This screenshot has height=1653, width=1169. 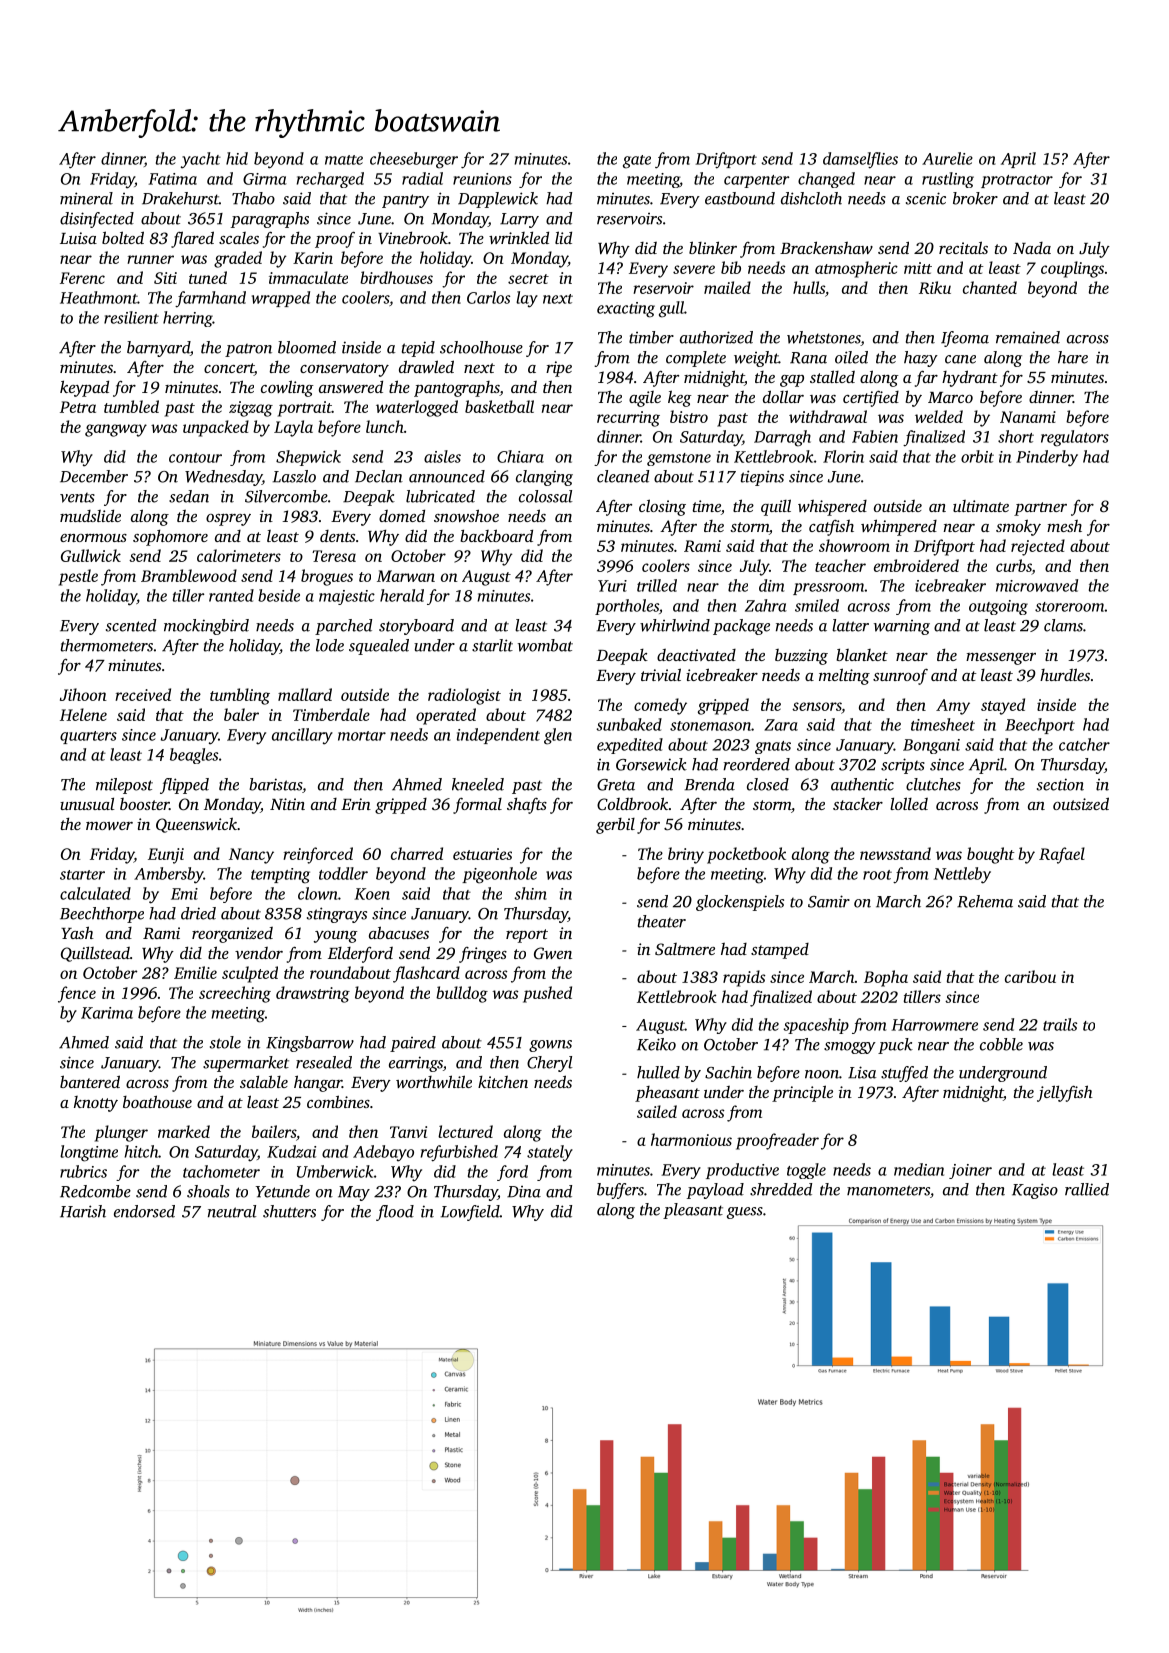 What do you see at coordinates (239, 555) in the screenshot?
I see `calorimeters` at bounding box center [239, 555].
